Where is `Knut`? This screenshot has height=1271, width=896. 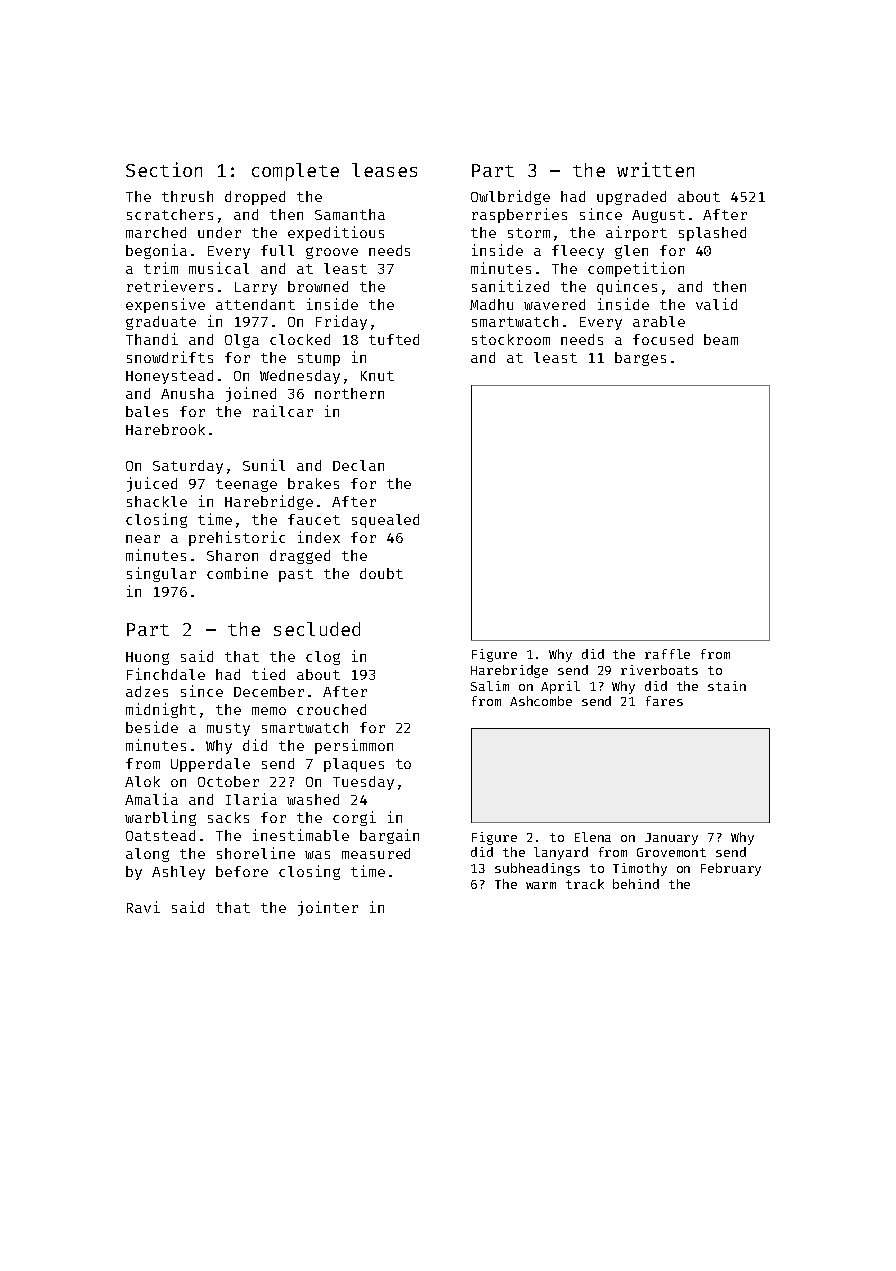 Knut is located at coordinates (377, 376).
